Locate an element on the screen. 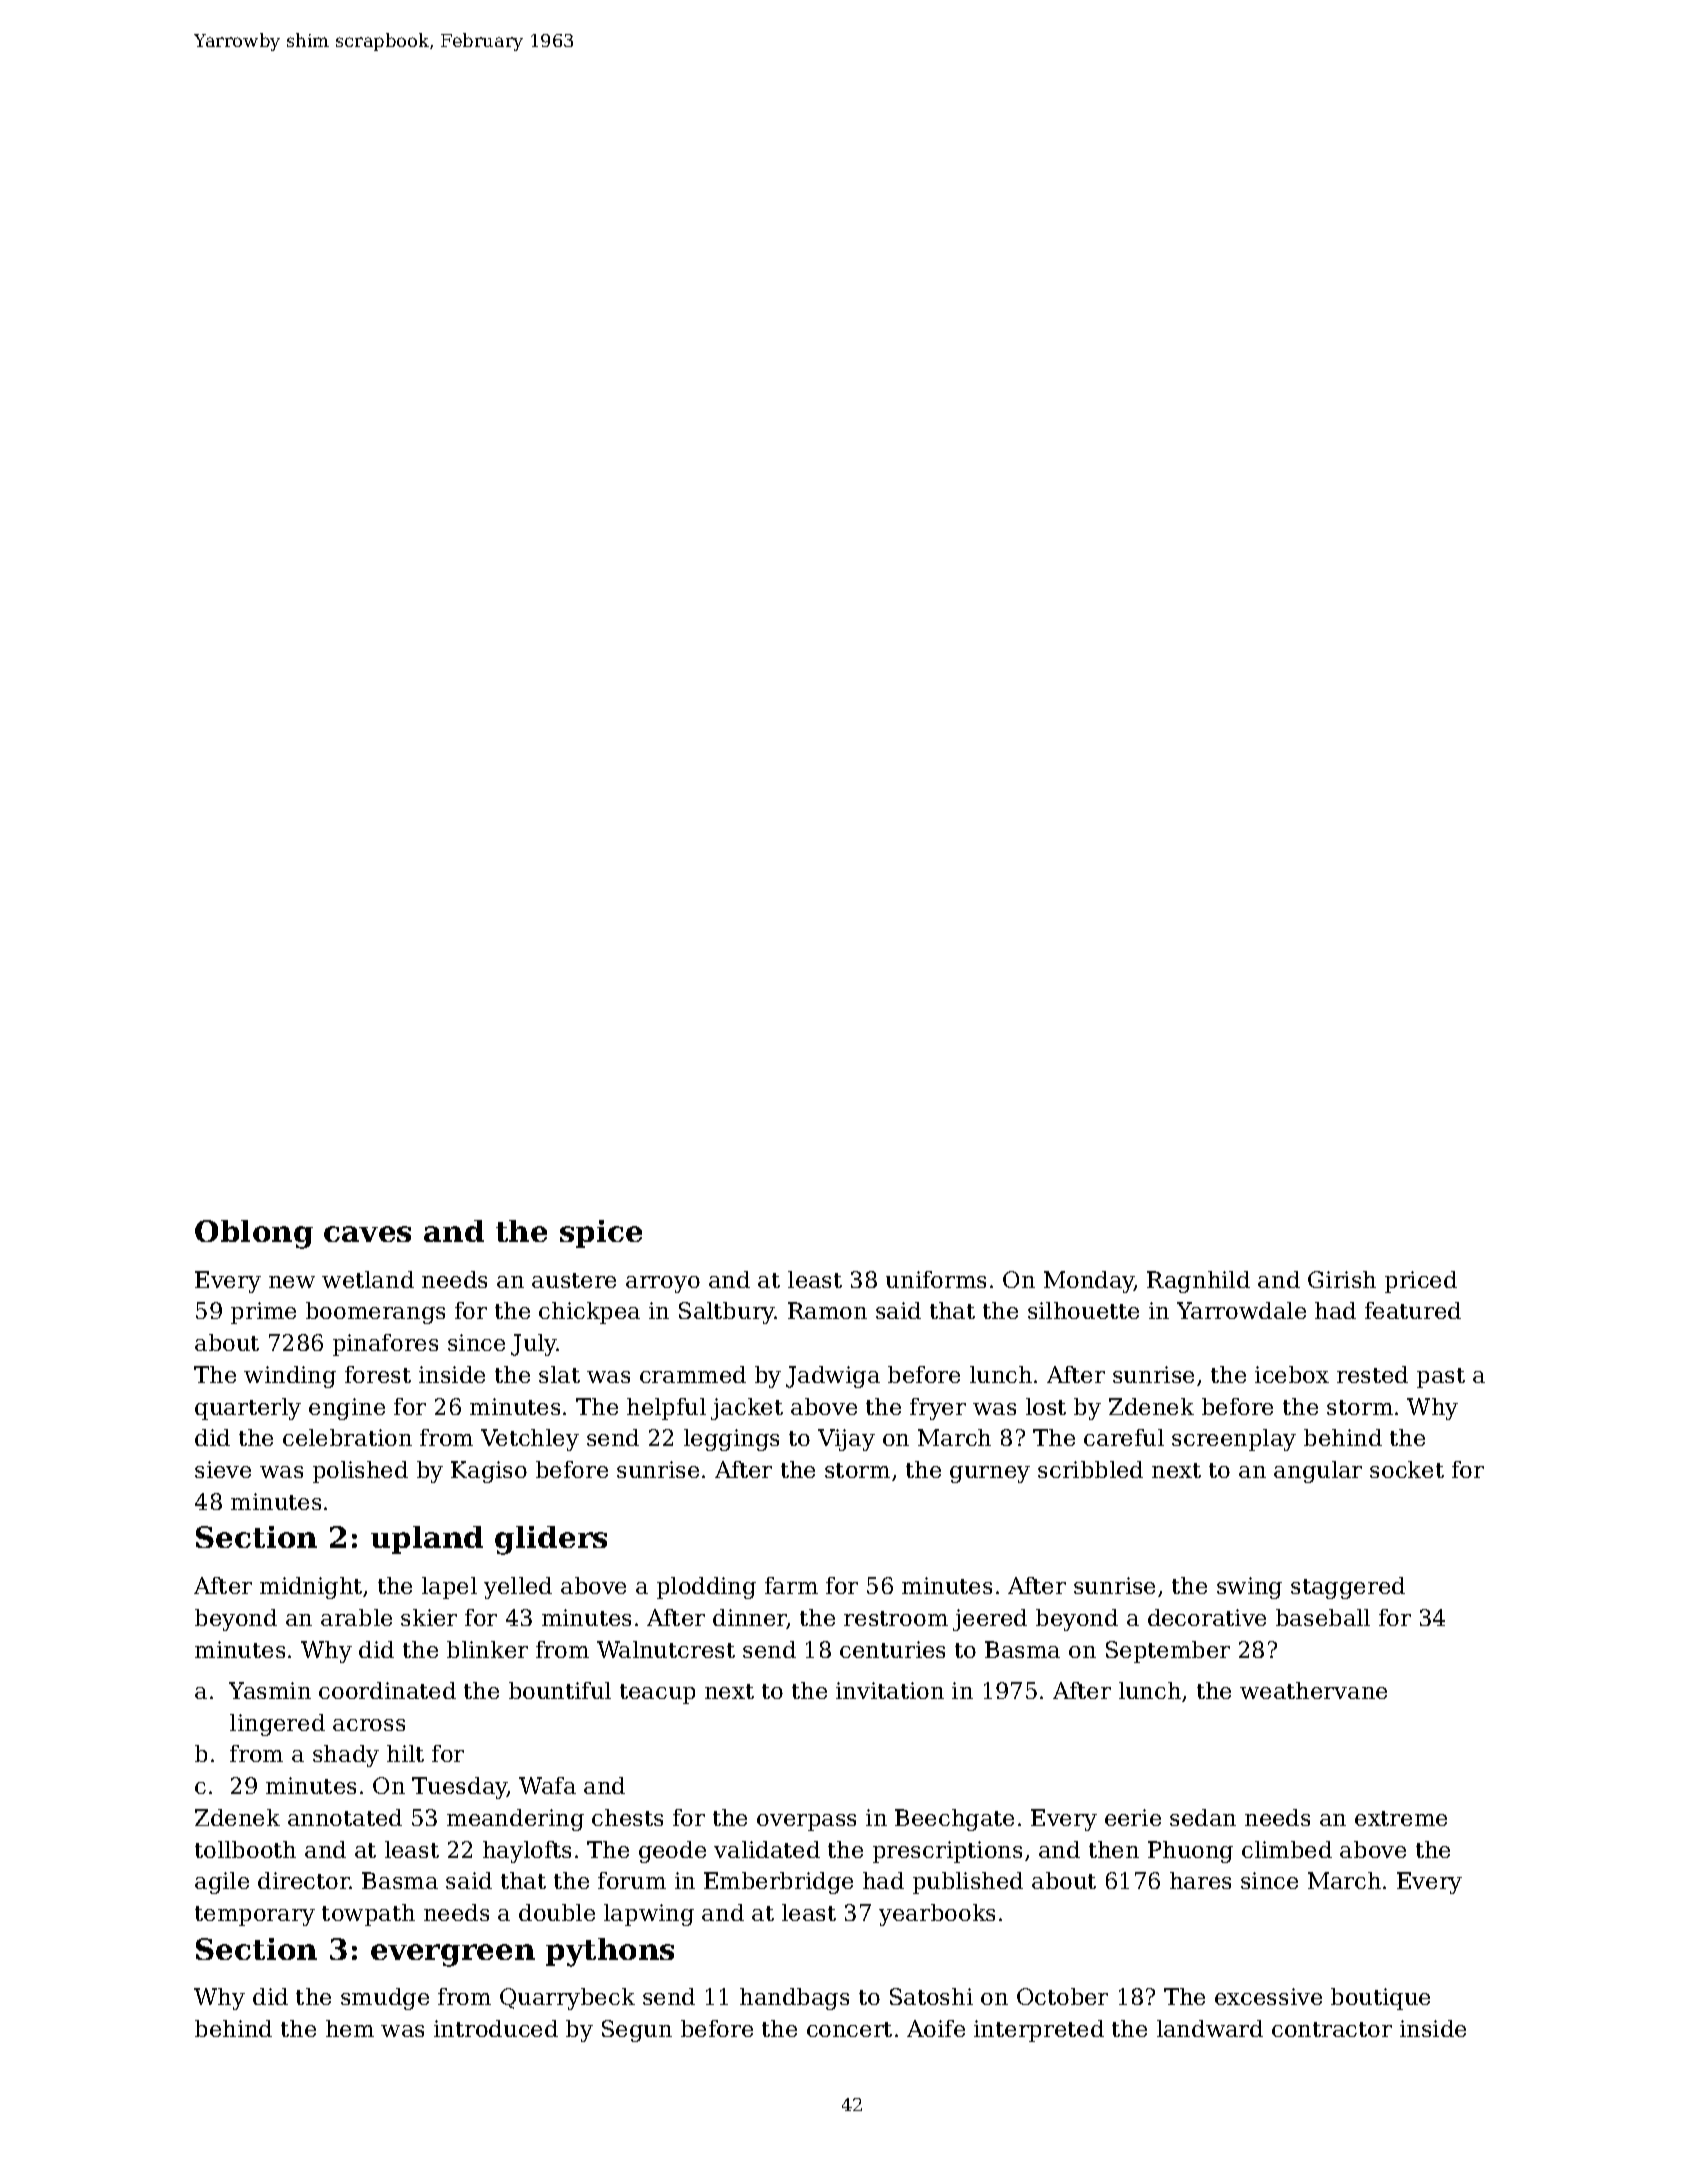 This screenshot has width=1683, height=2178. angular is located at coordinates (1318, 1472).
